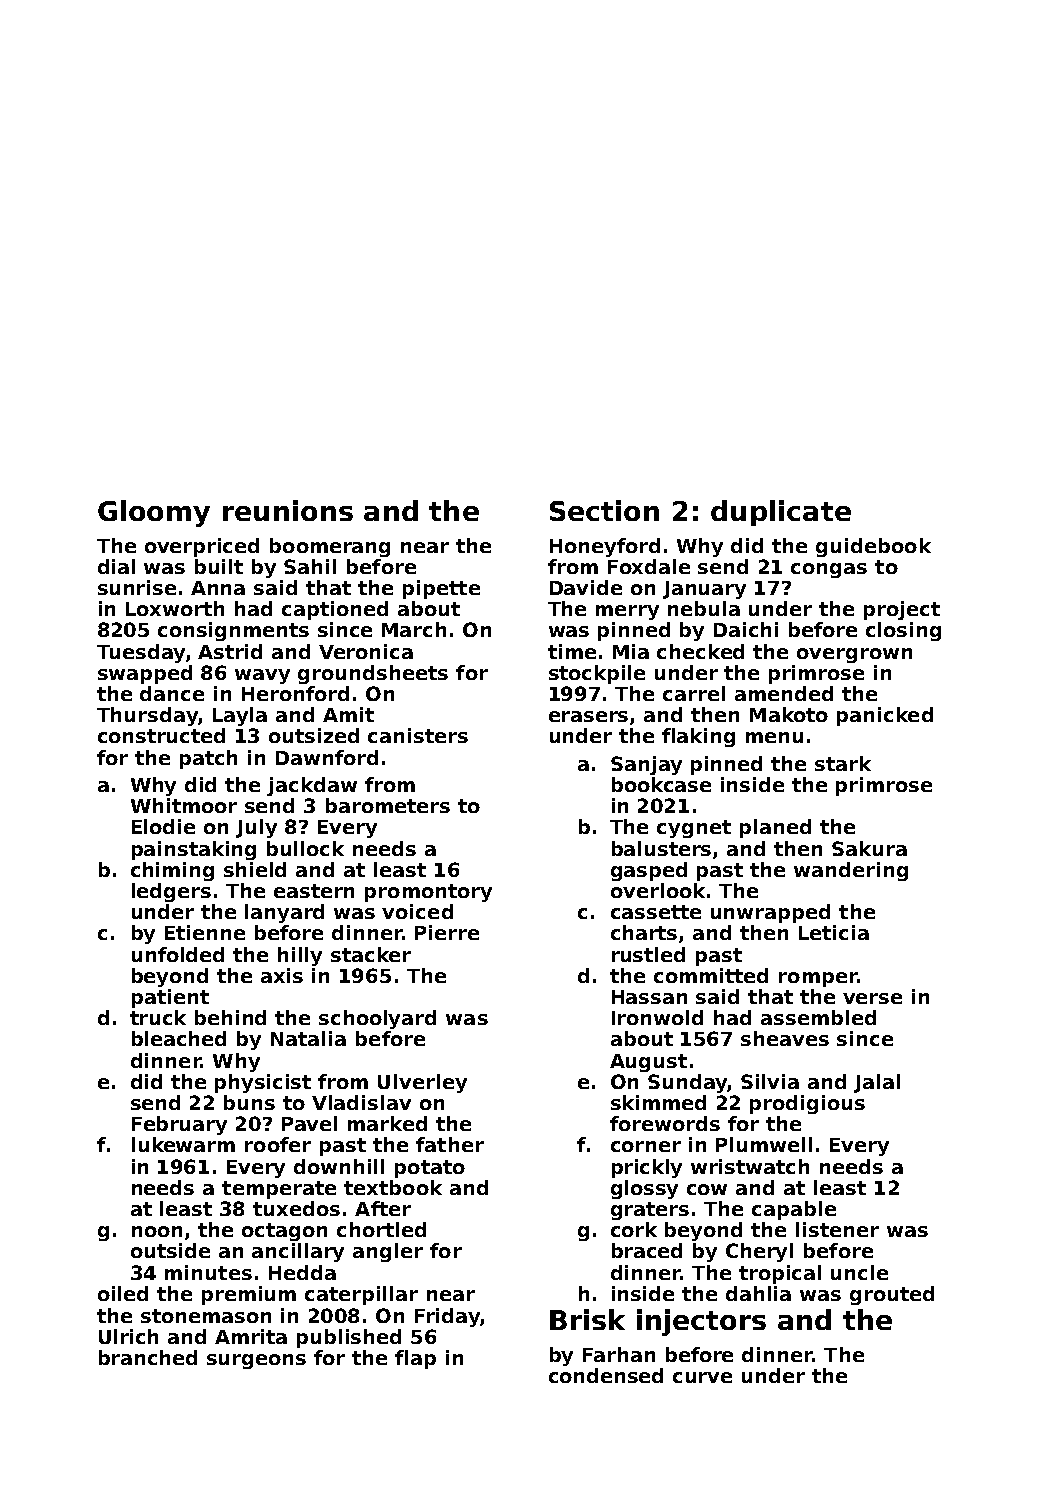 The height and width of the page is (1508, 1041). Describe the element at coordinates (256, 1361) in the page. I see `surgeons` at that location.
